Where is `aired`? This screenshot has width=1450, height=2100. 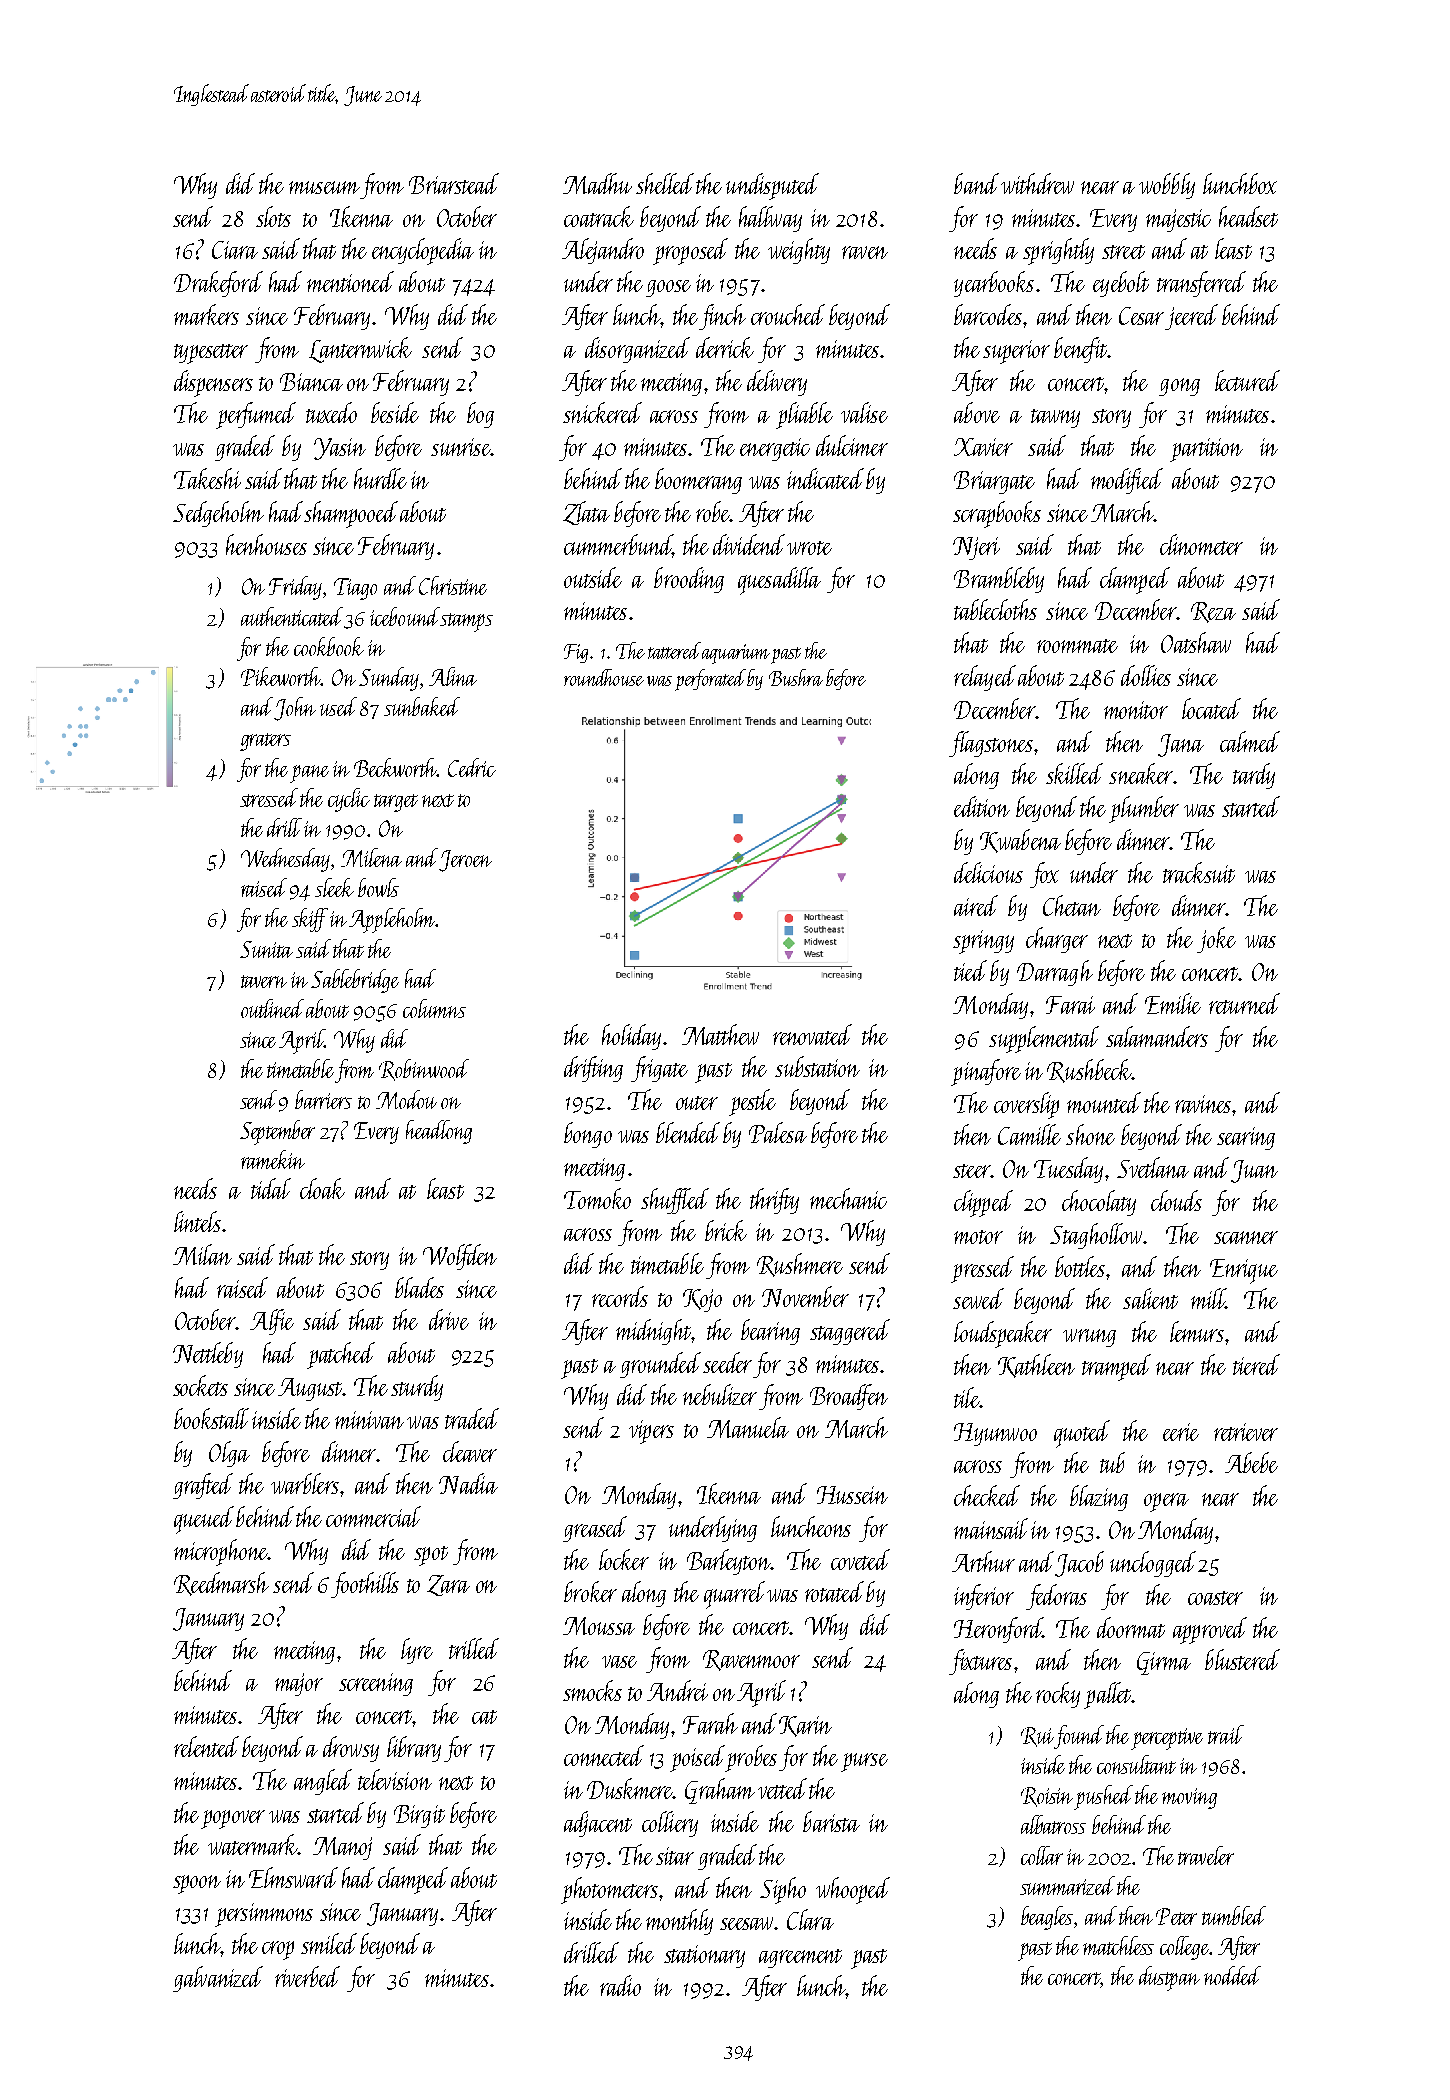 aired is located at coordinates (976, 905).
